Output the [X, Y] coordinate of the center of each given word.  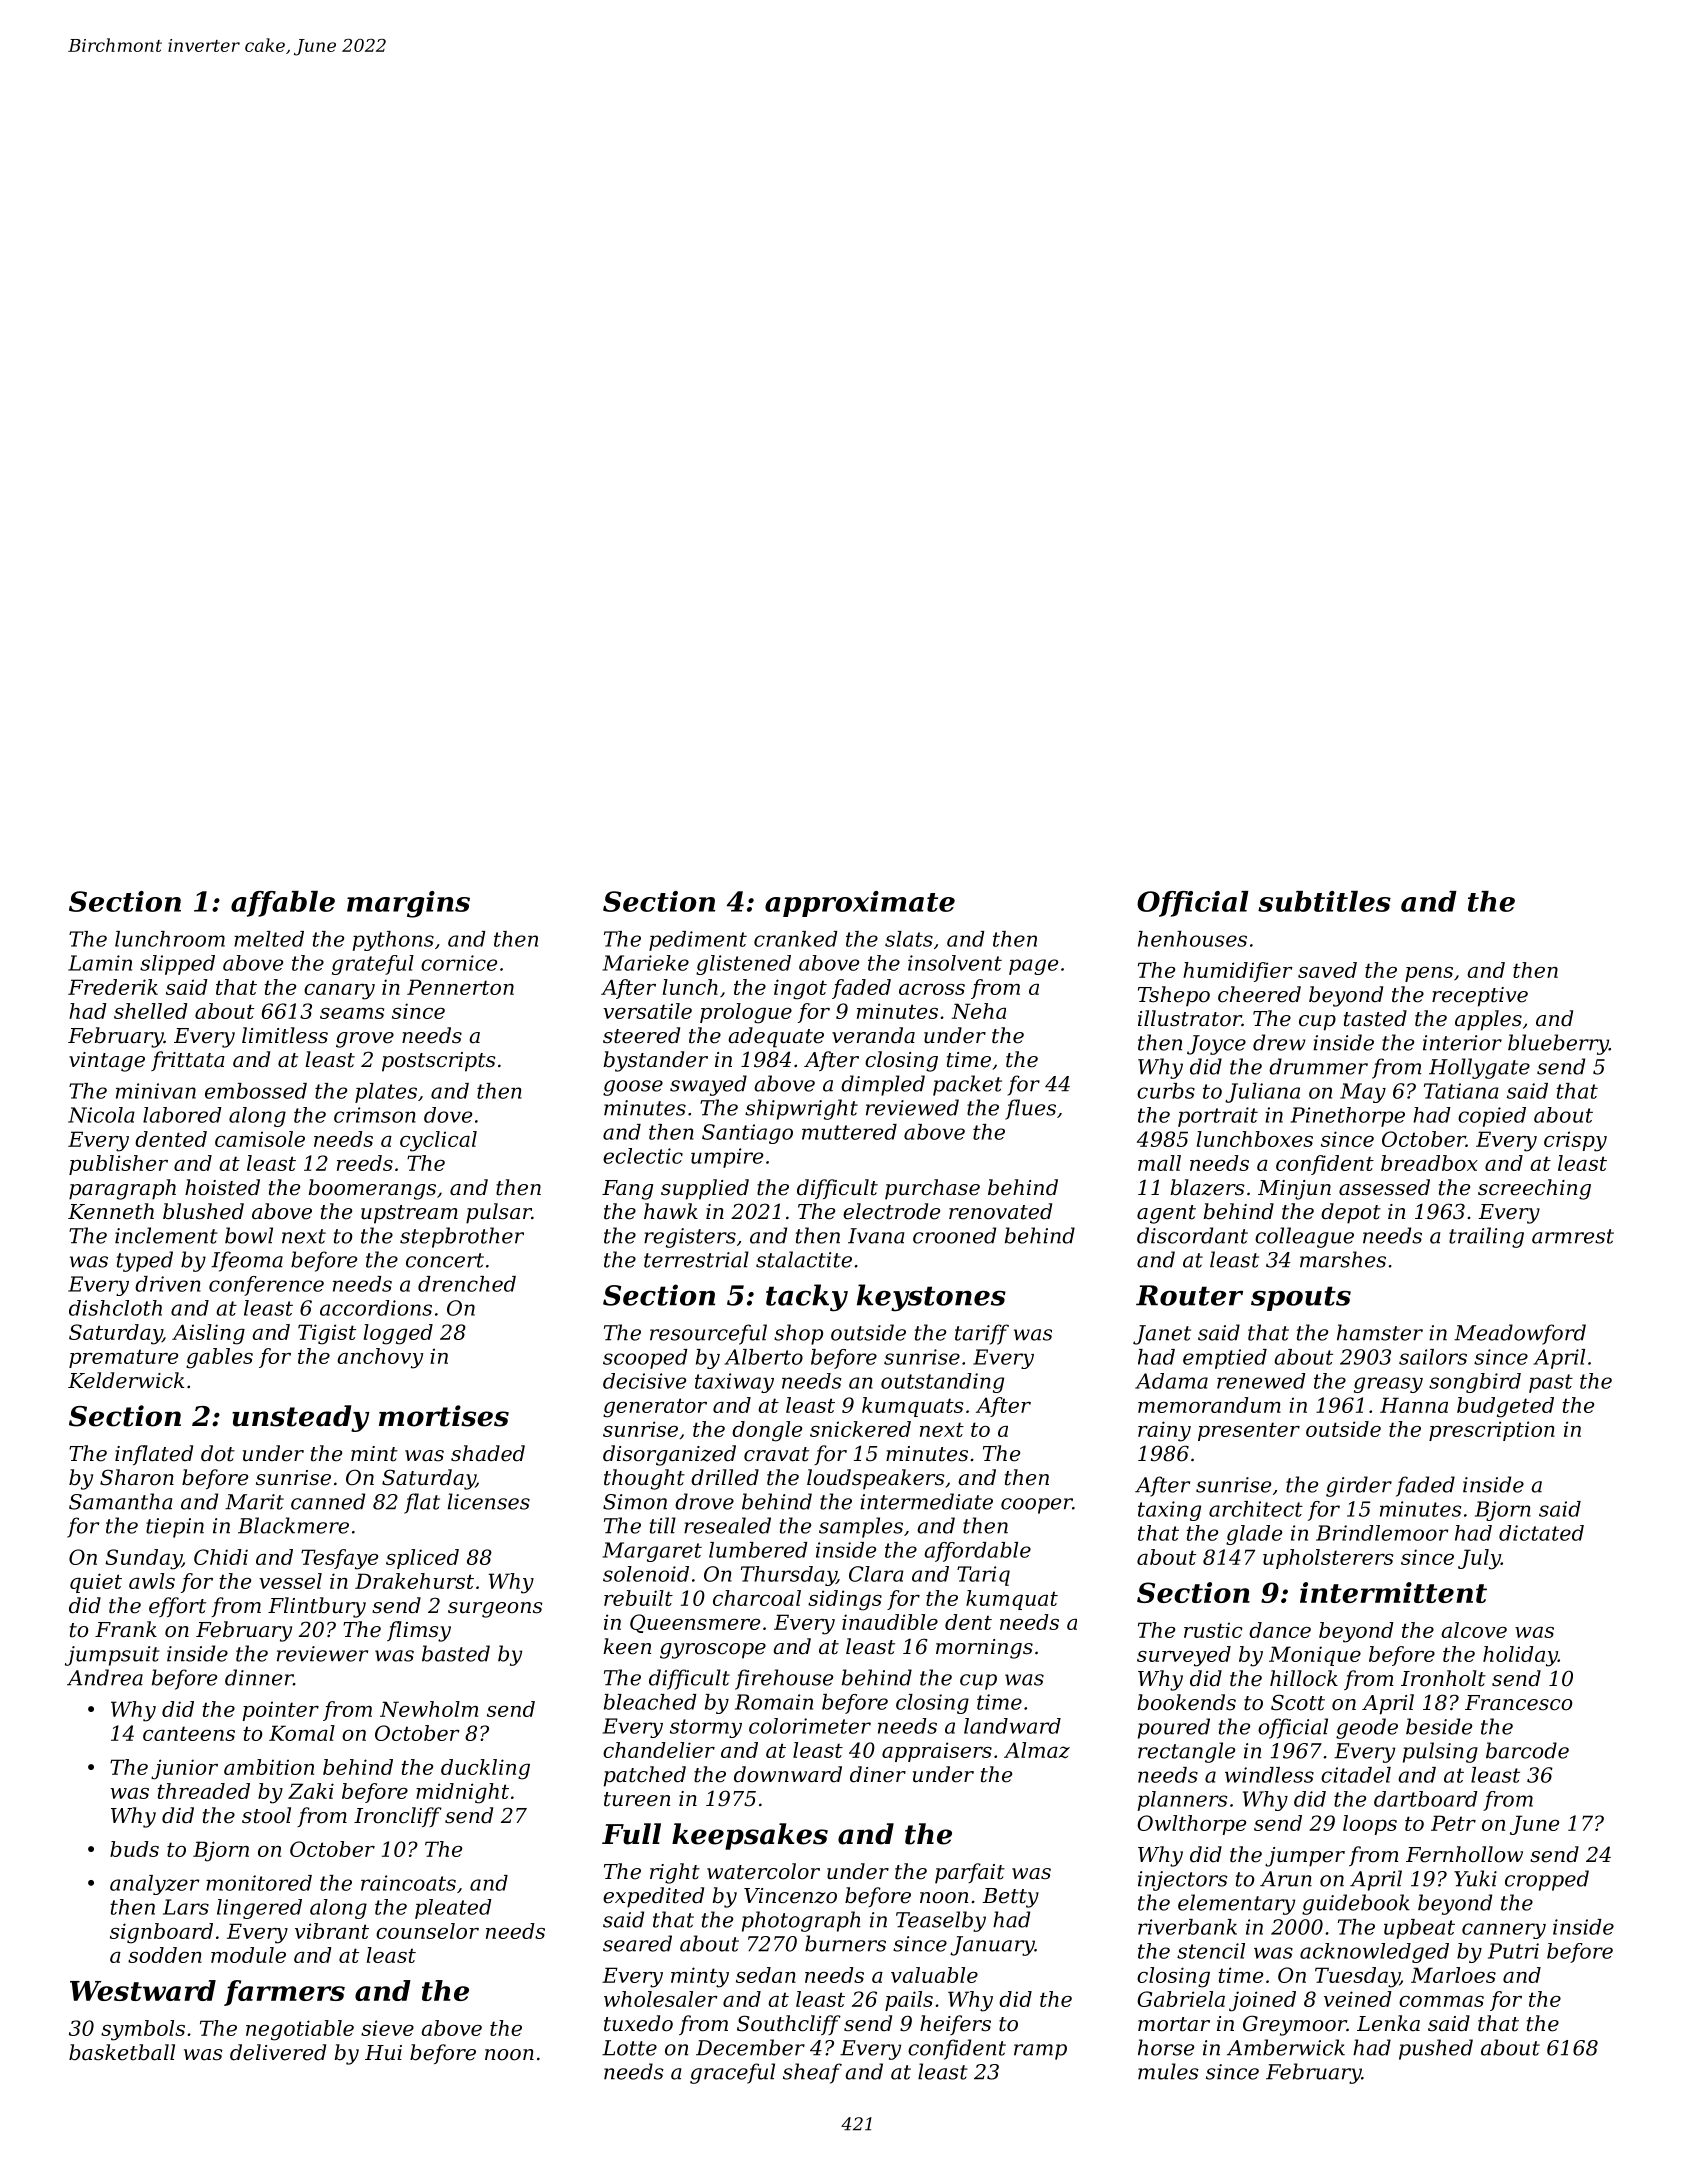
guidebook [1356, 1904]
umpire [727, 1158]
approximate [860, 904]
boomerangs [372, 1189]
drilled [725, 1477]
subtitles [1324, 901]
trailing [1486, 1237]
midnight [462, 1793]
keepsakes [750, 1836]
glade [1254, 1535]
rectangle [1186, 1752]
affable [283, 904]
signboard [161, 1933]
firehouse [784, 1679]
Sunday [143, 1559]
